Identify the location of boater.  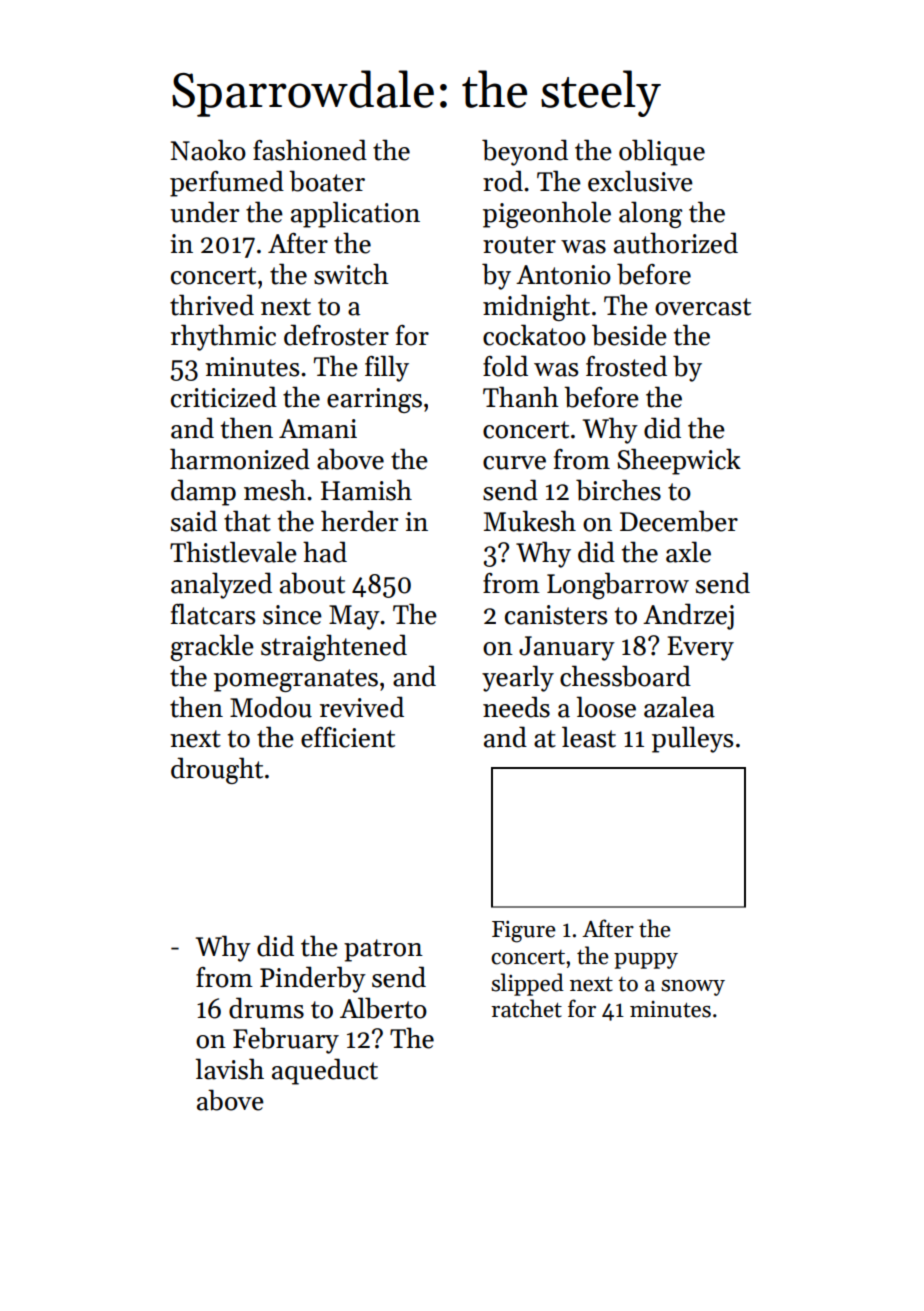
(327, 181).
